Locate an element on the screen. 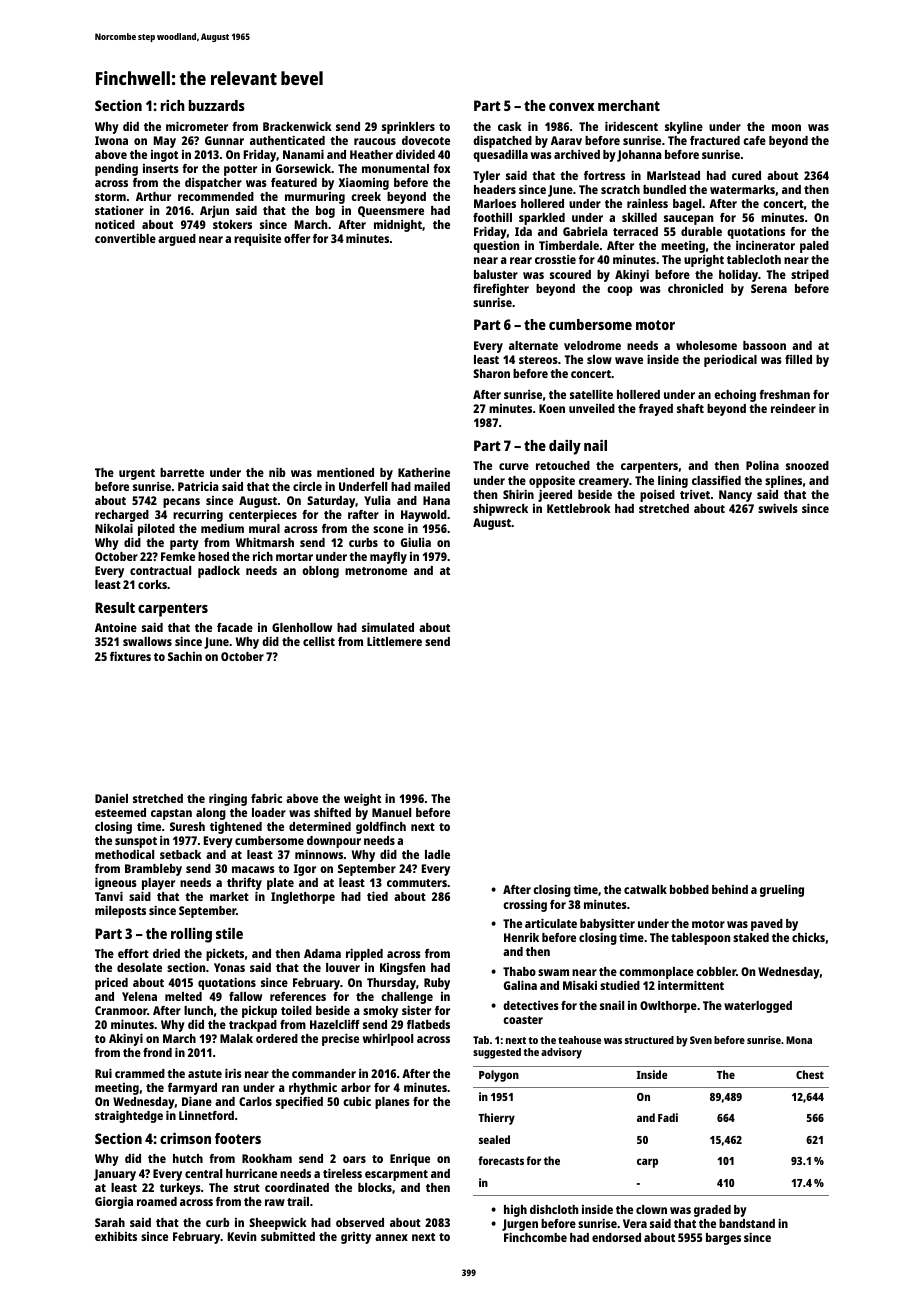 The width and height of the screenshot is (924, 1308). urgent is located at coordinates (137, 474).
